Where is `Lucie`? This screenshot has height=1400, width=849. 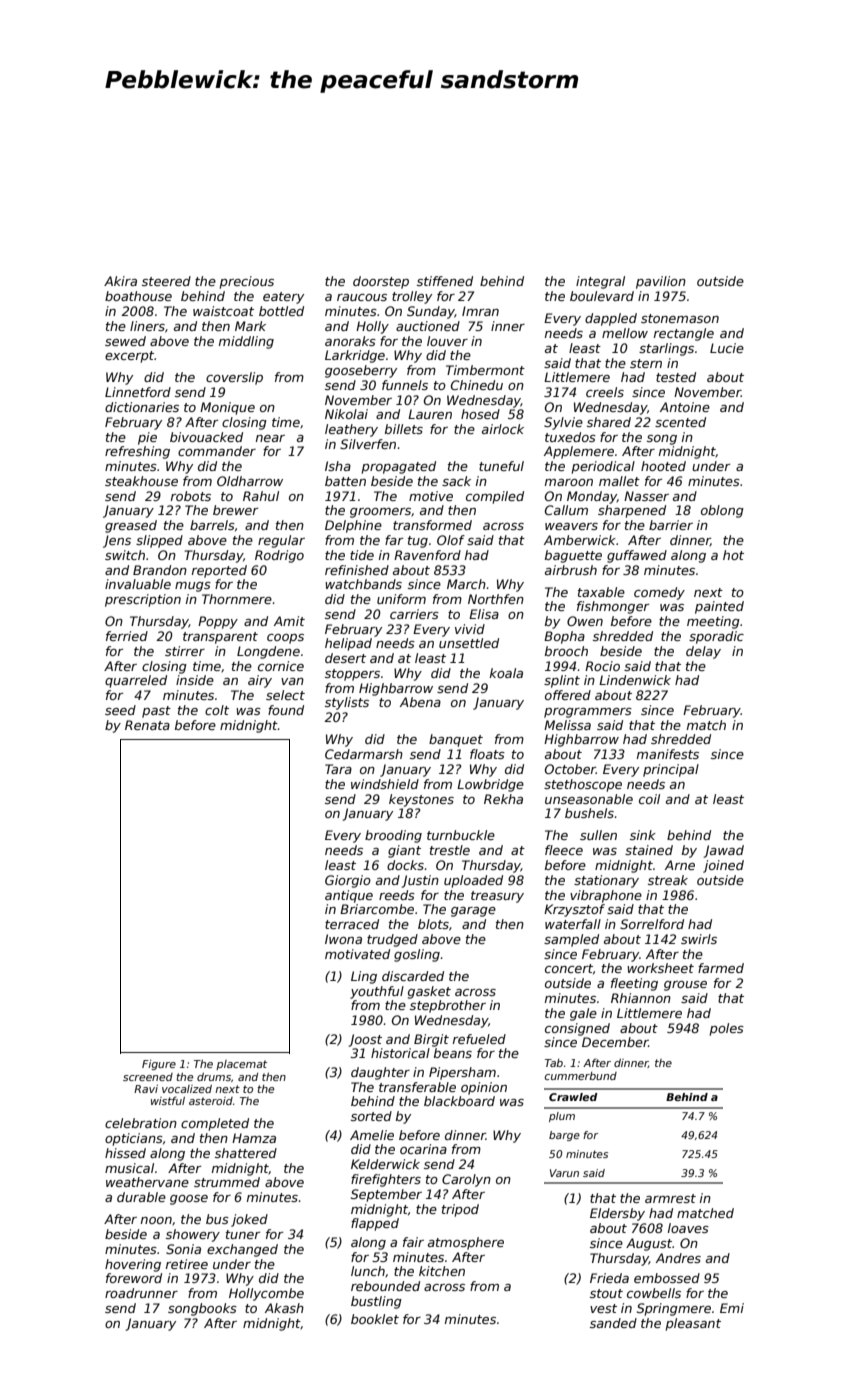
Lucie is located at coordinates (727, 348).
